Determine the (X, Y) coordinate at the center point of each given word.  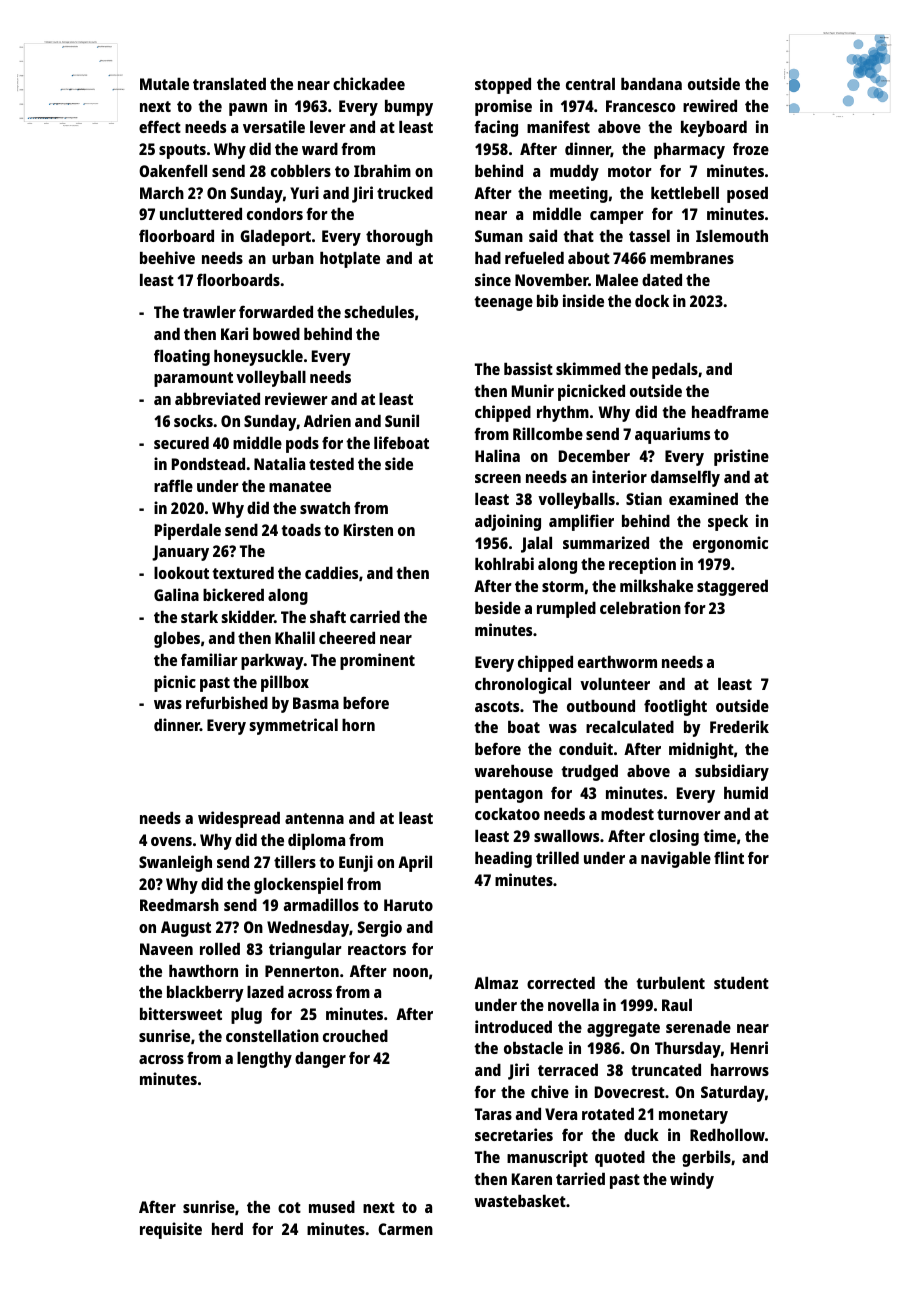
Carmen (405, 1229)
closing (674, 837)
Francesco (641, 106)
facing (496, 128)
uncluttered (201, 214)
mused (332, 1207)
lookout (181, 573)
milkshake (656, 585)
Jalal (536, 545)
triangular (305, 950)
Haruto (408, 905)
